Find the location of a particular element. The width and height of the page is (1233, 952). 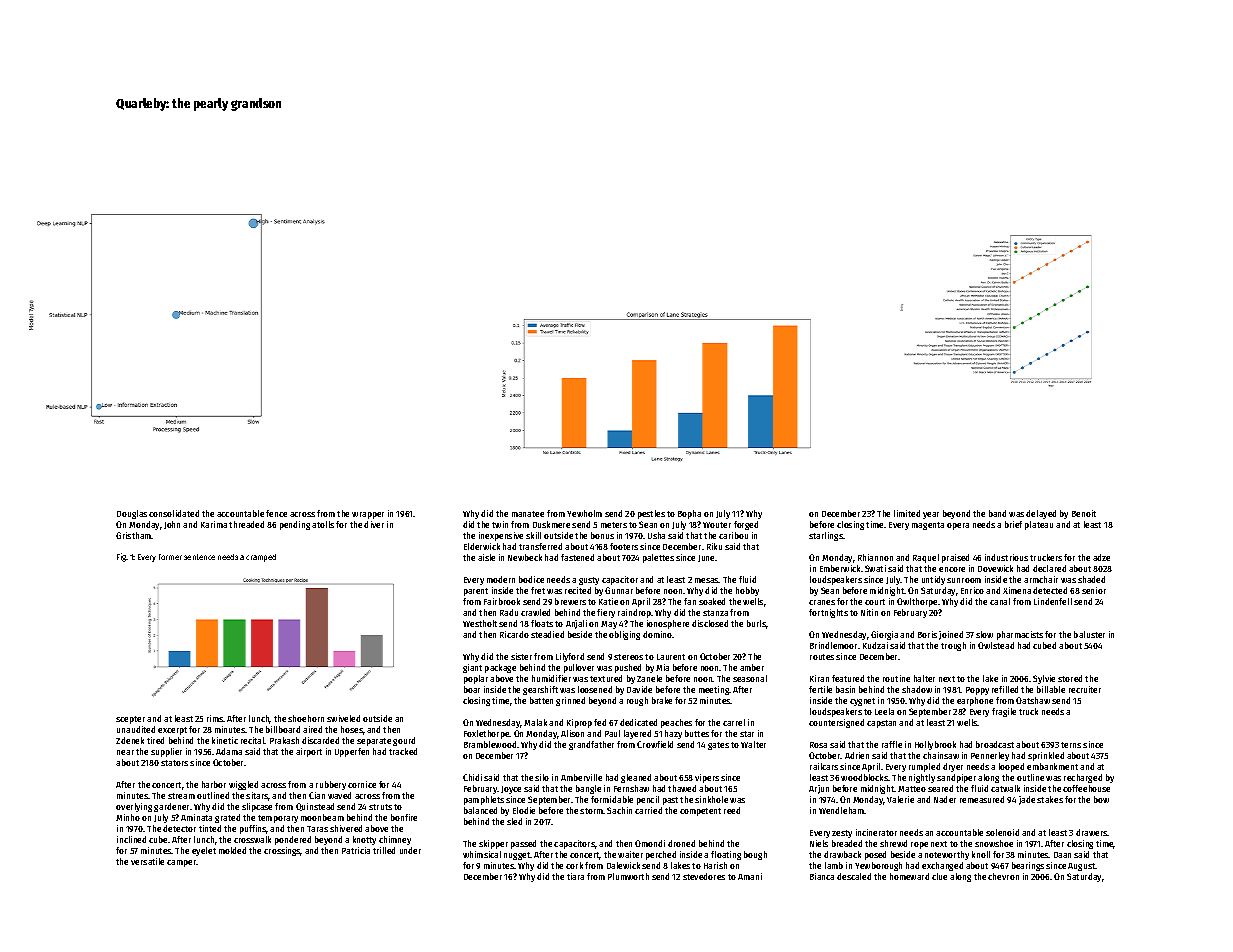

Westholt is located at coordinates (480, 623).
